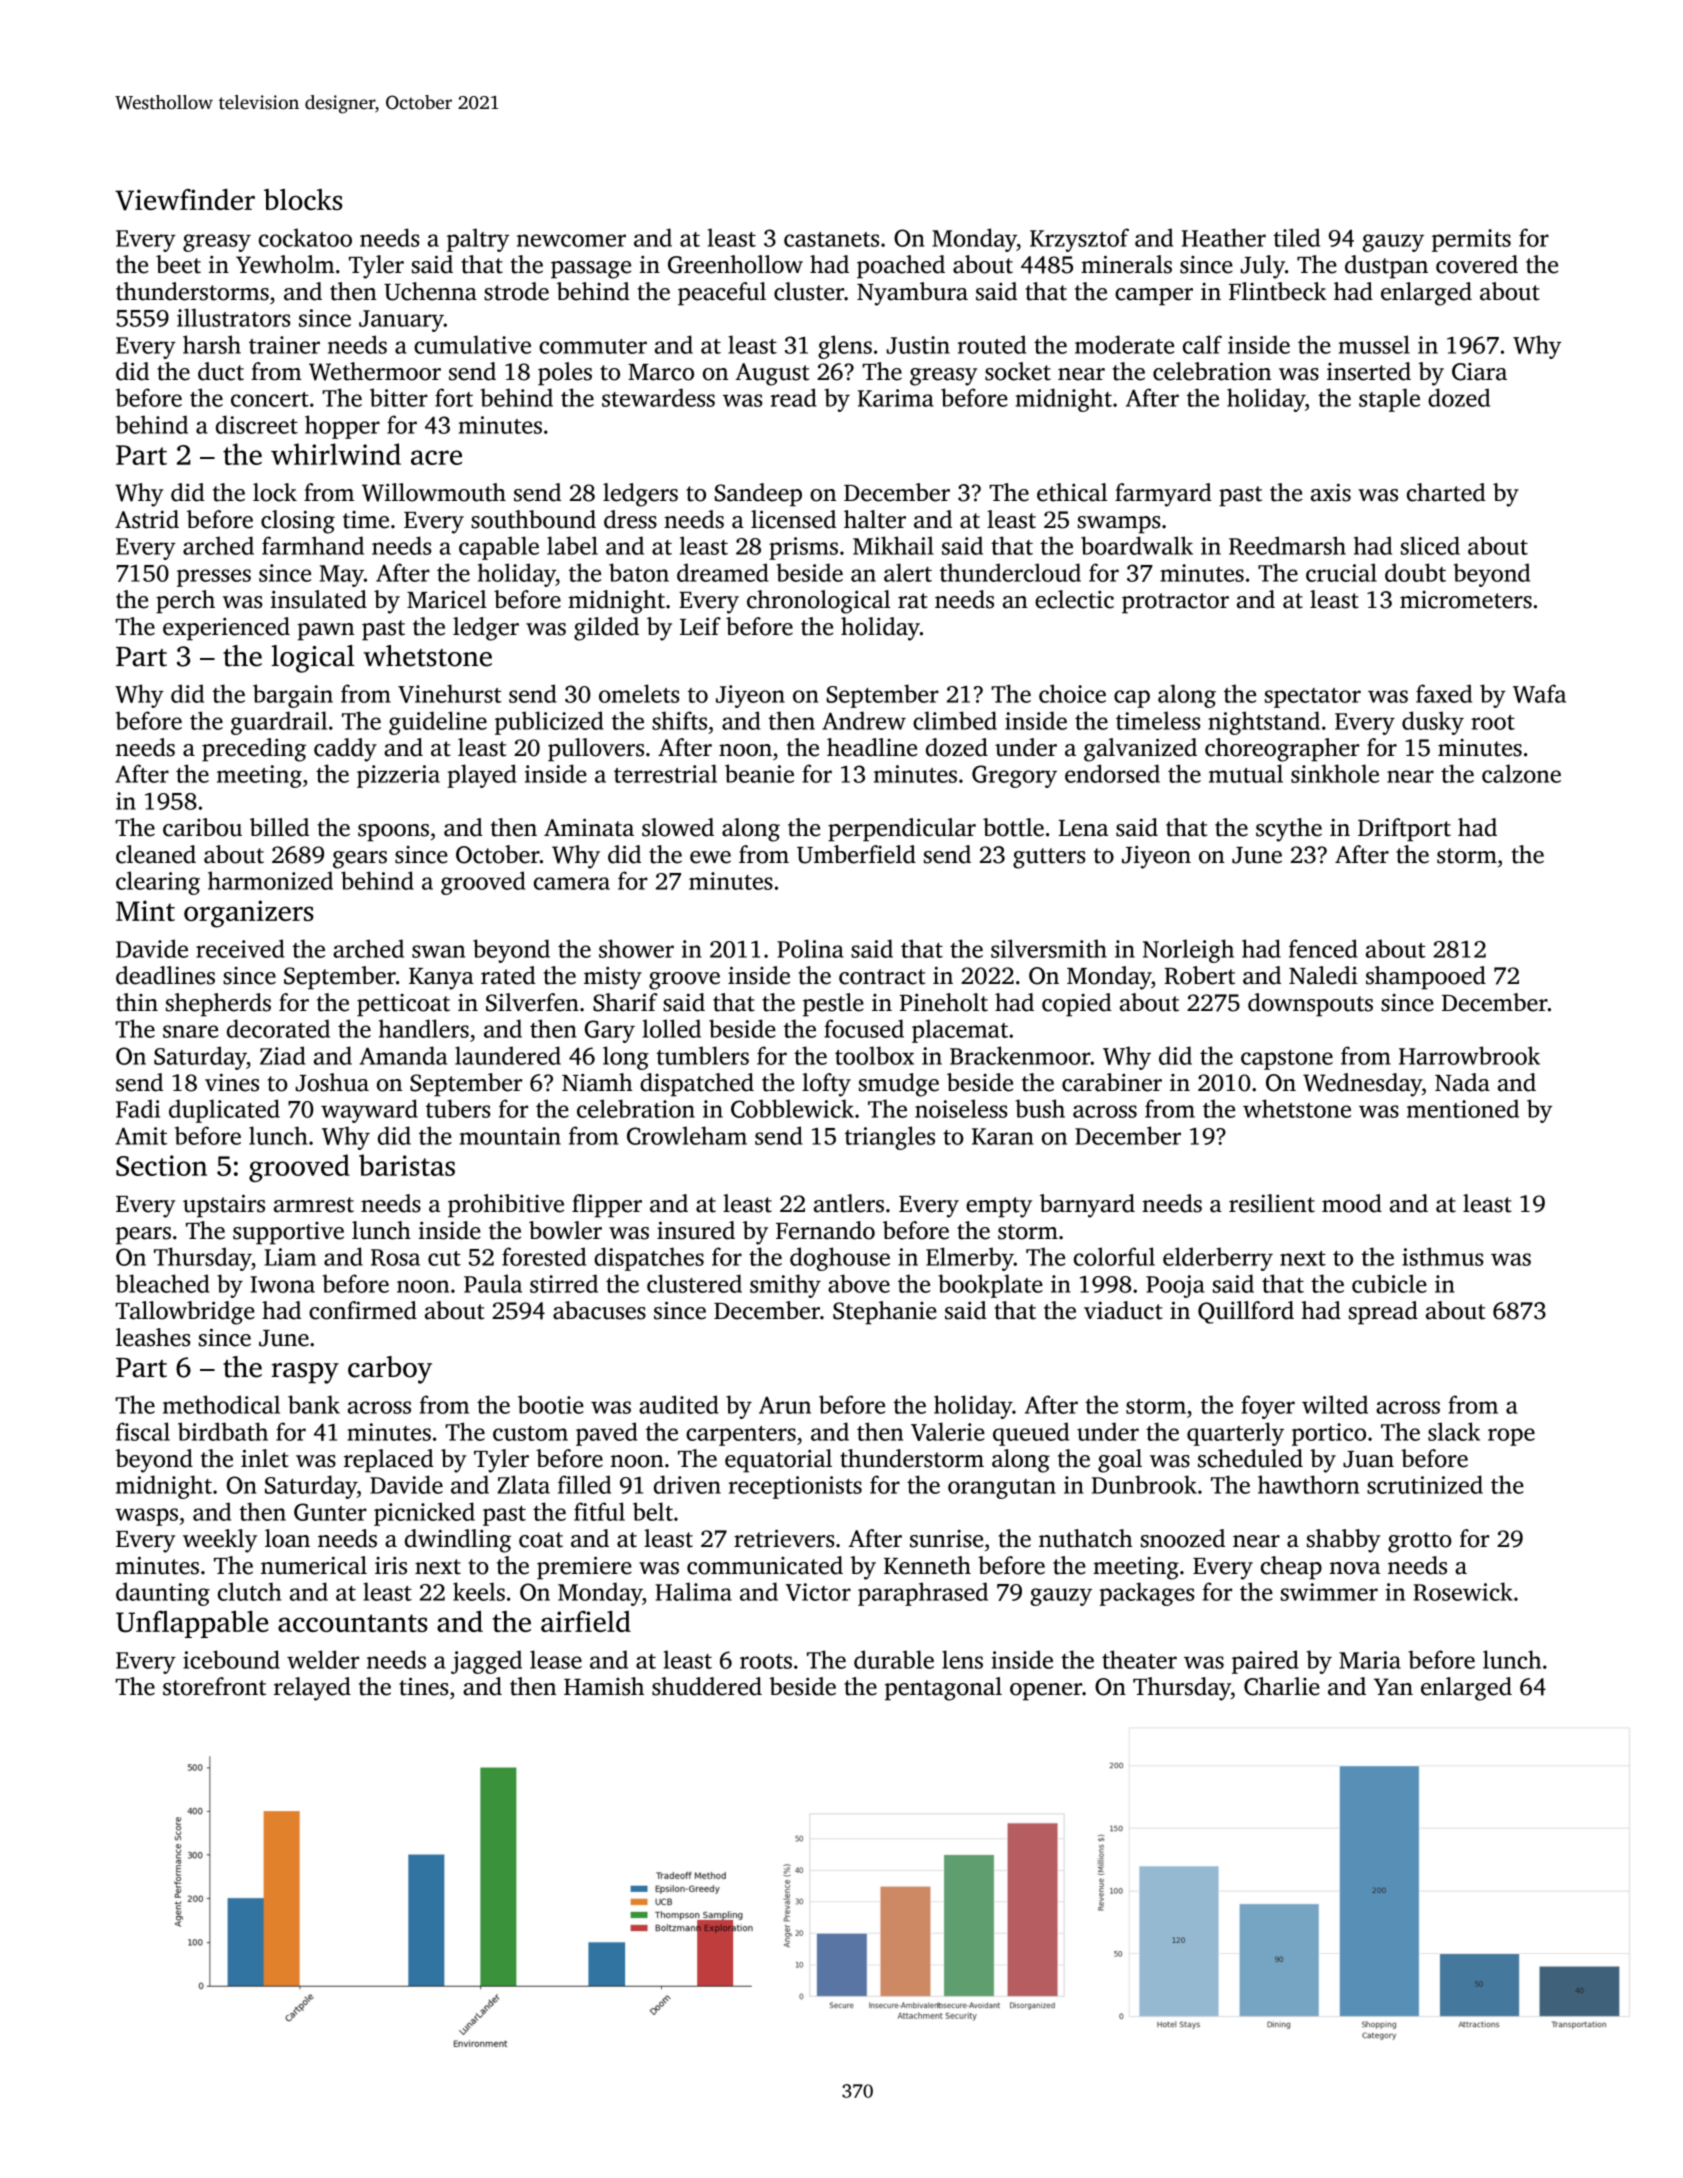 The image size is (1683, 2178). I want to click on Karima, so click(896, 398).
